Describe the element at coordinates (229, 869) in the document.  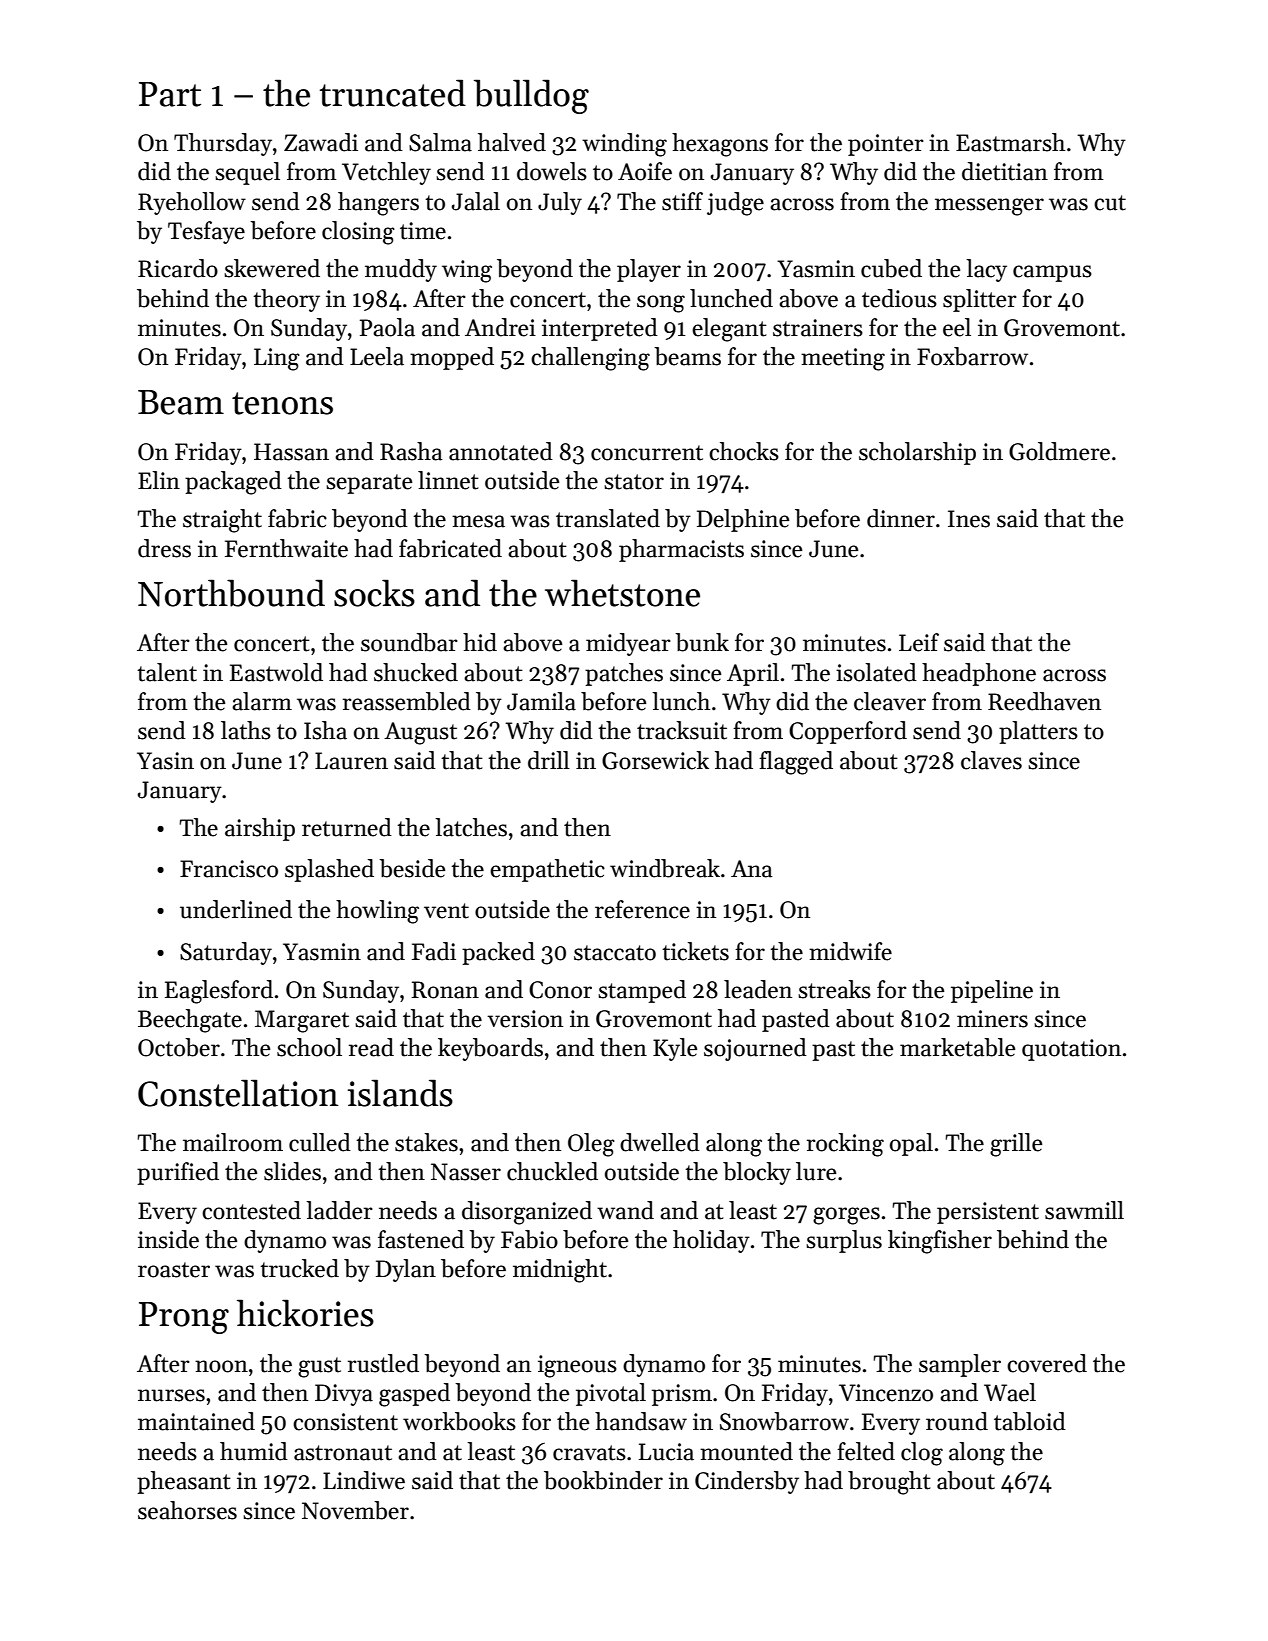
I see `Francisco` at that location.
